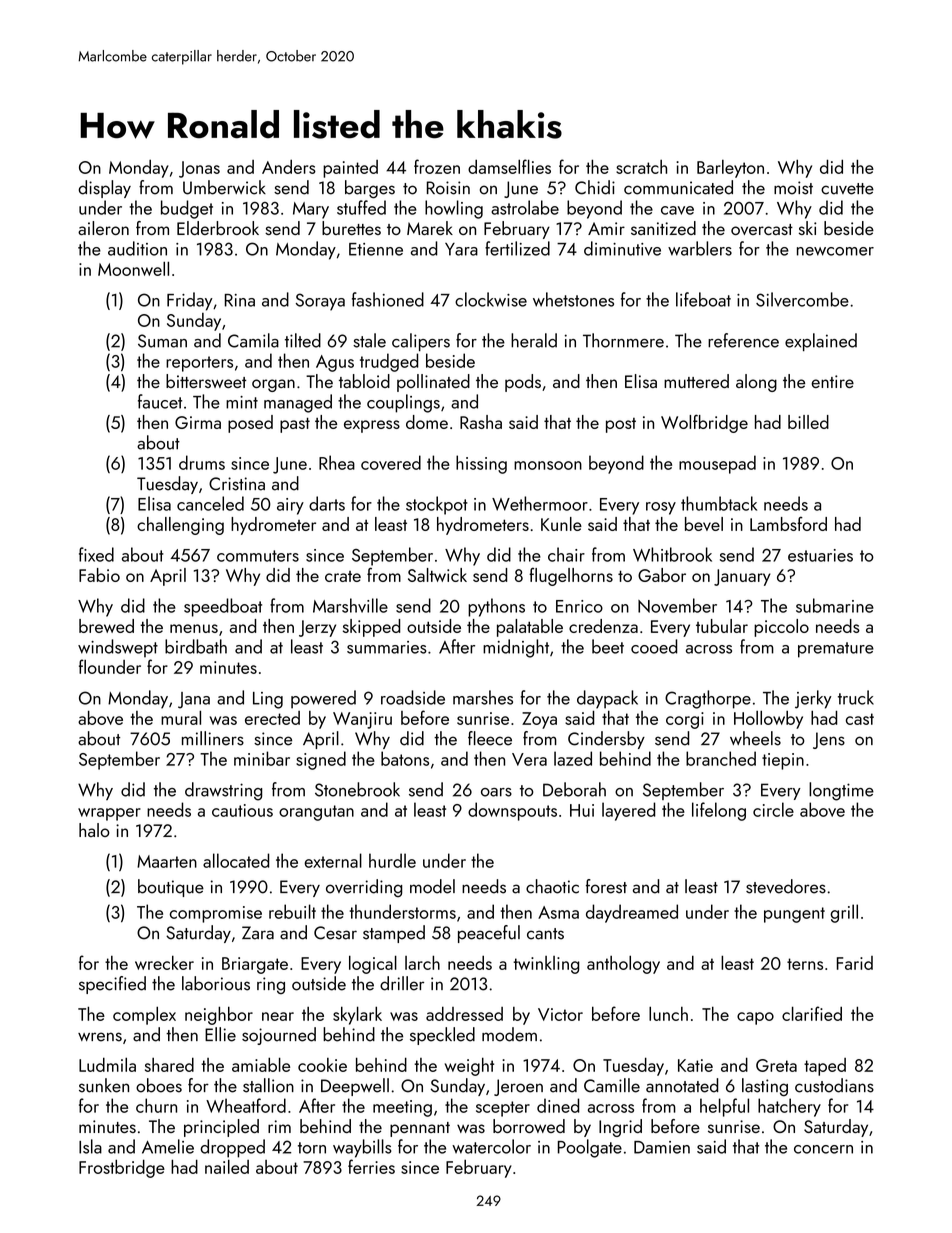 This document has height=1233, width=952. What do you see at coordinates (169, 1064) in the document?
I see `shared` at bounding box center [169, 1064].
